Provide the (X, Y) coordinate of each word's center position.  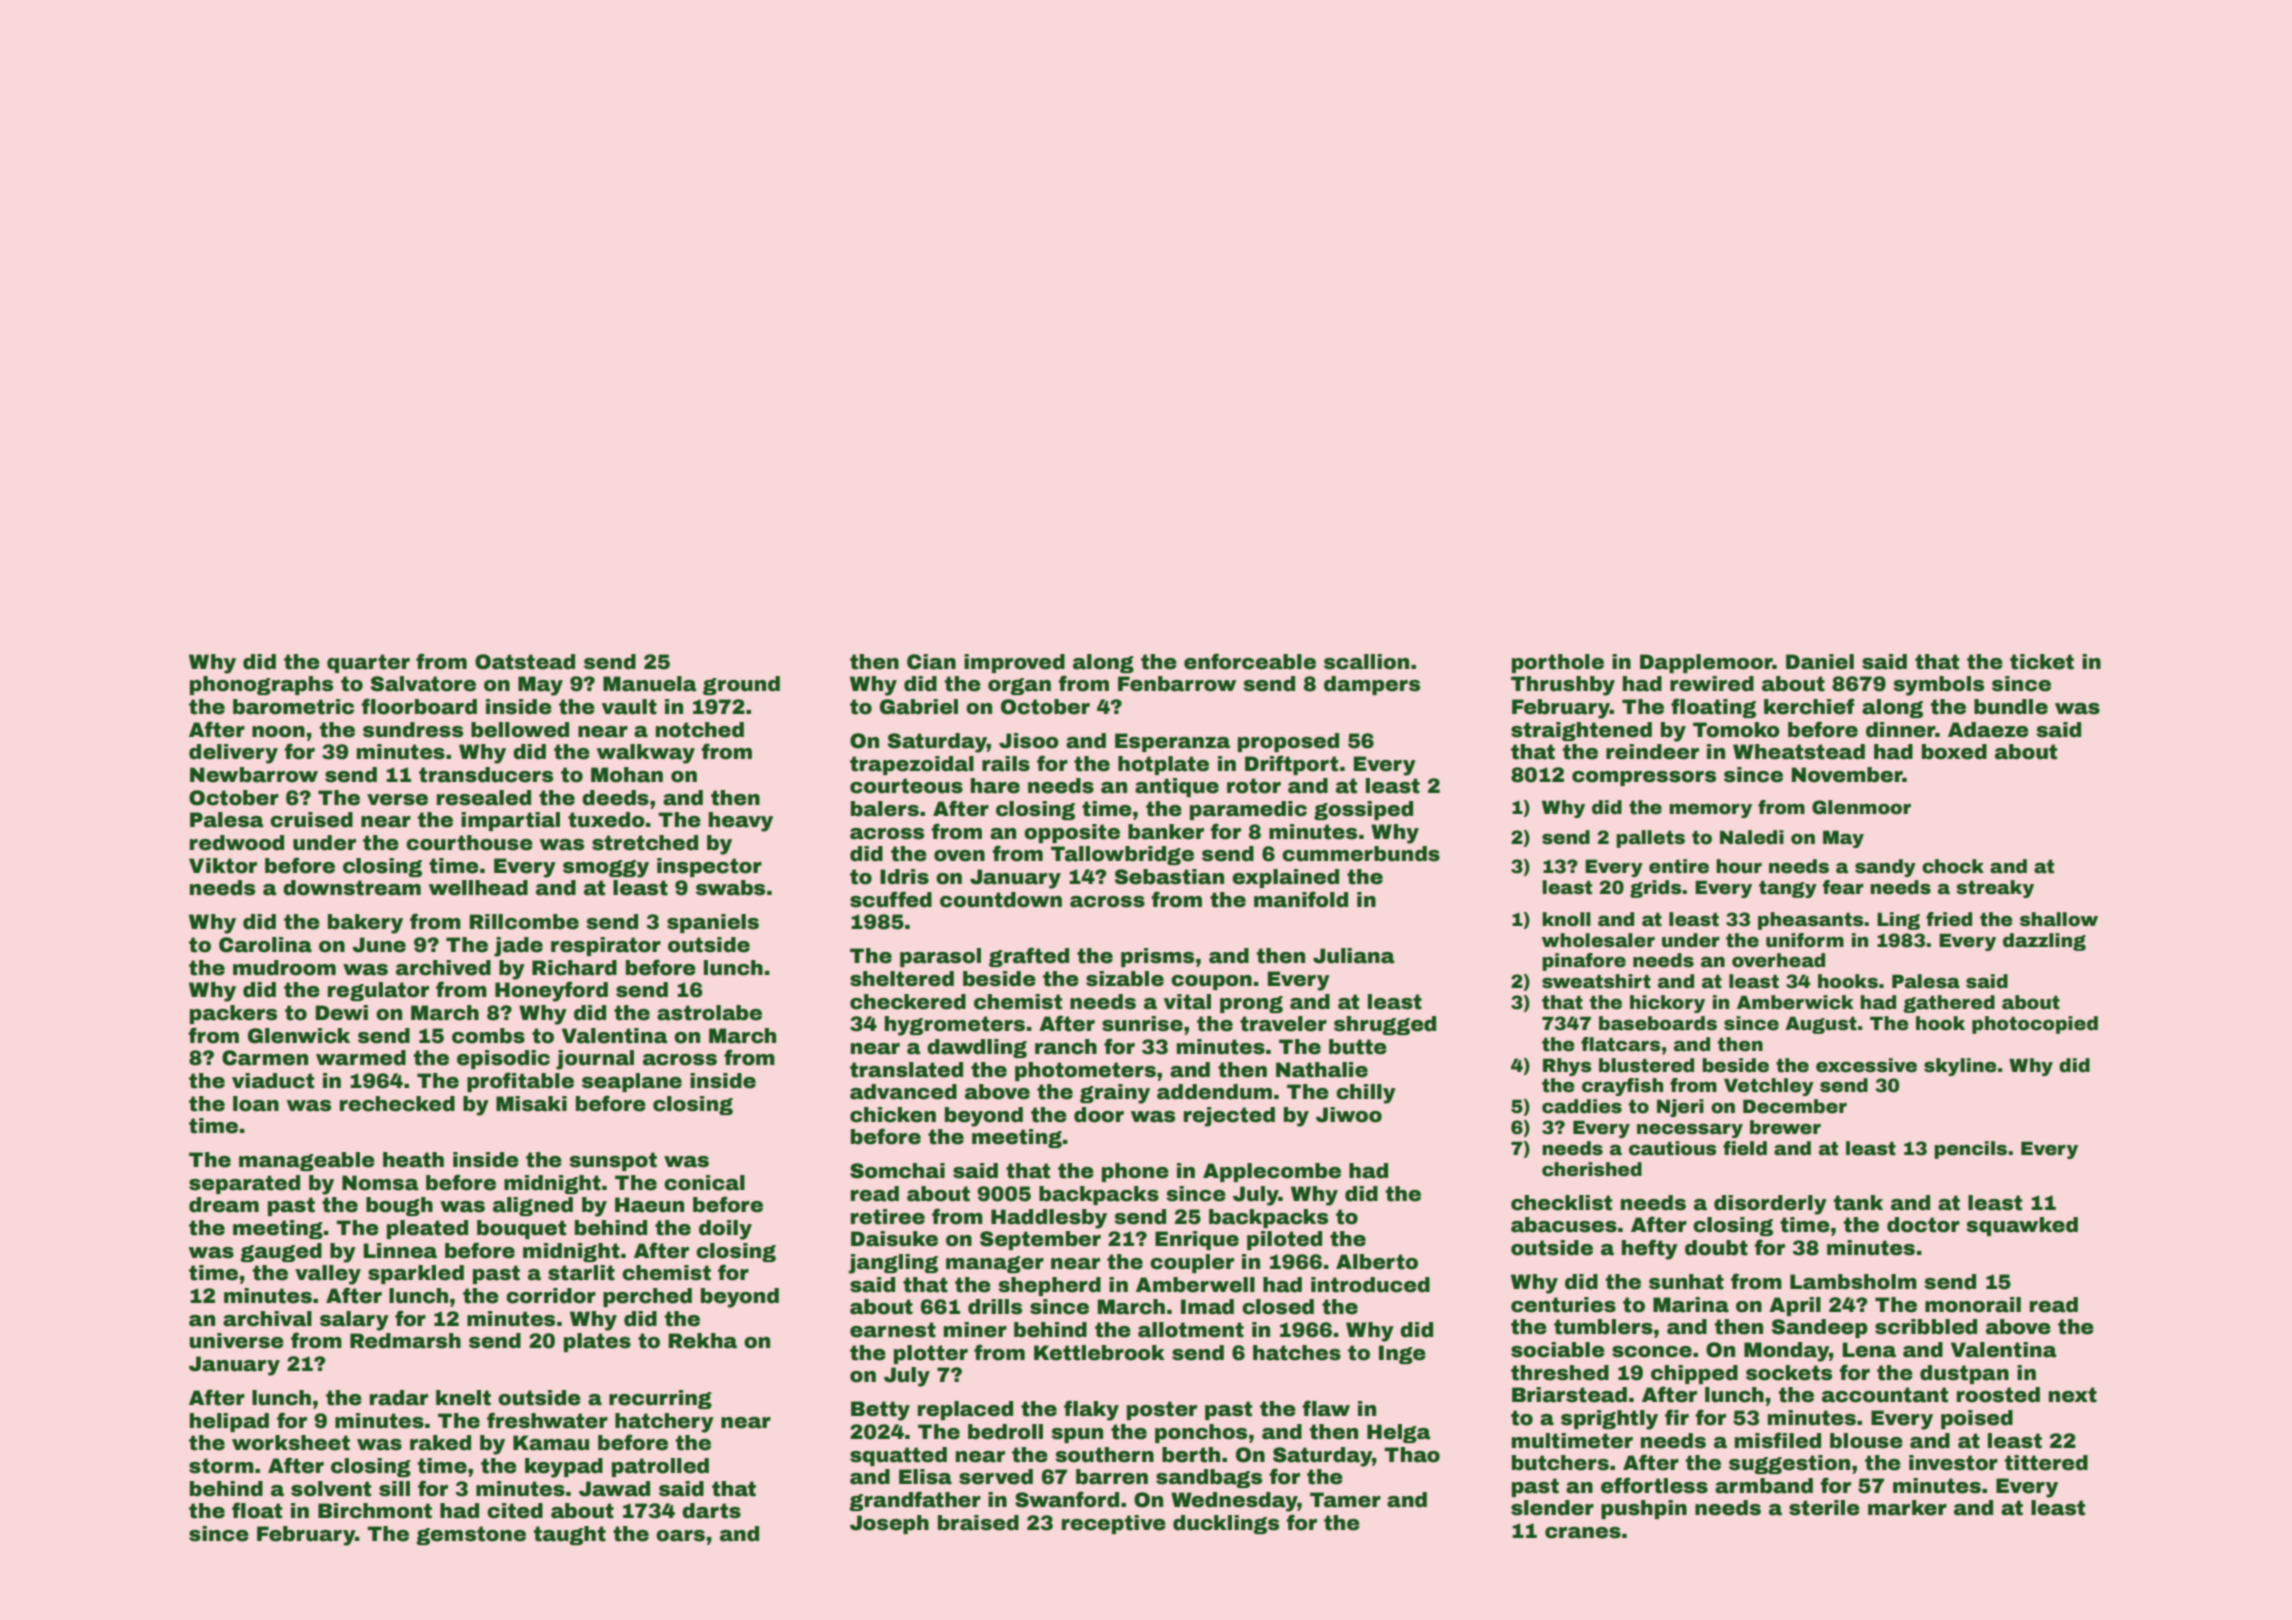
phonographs (261, 685)
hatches (1297, 1353)
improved (1014, 663)
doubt (1716, 1248)
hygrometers (955, 1026)
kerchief (1809, 706)
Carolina (265, 945)
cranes (1583, 1533)
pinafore (1584, 962)
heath (413, 1160)
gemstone (471, 1535)
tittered (2046, 1463)
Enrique (1197, 1240)
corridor (551, 1296)
